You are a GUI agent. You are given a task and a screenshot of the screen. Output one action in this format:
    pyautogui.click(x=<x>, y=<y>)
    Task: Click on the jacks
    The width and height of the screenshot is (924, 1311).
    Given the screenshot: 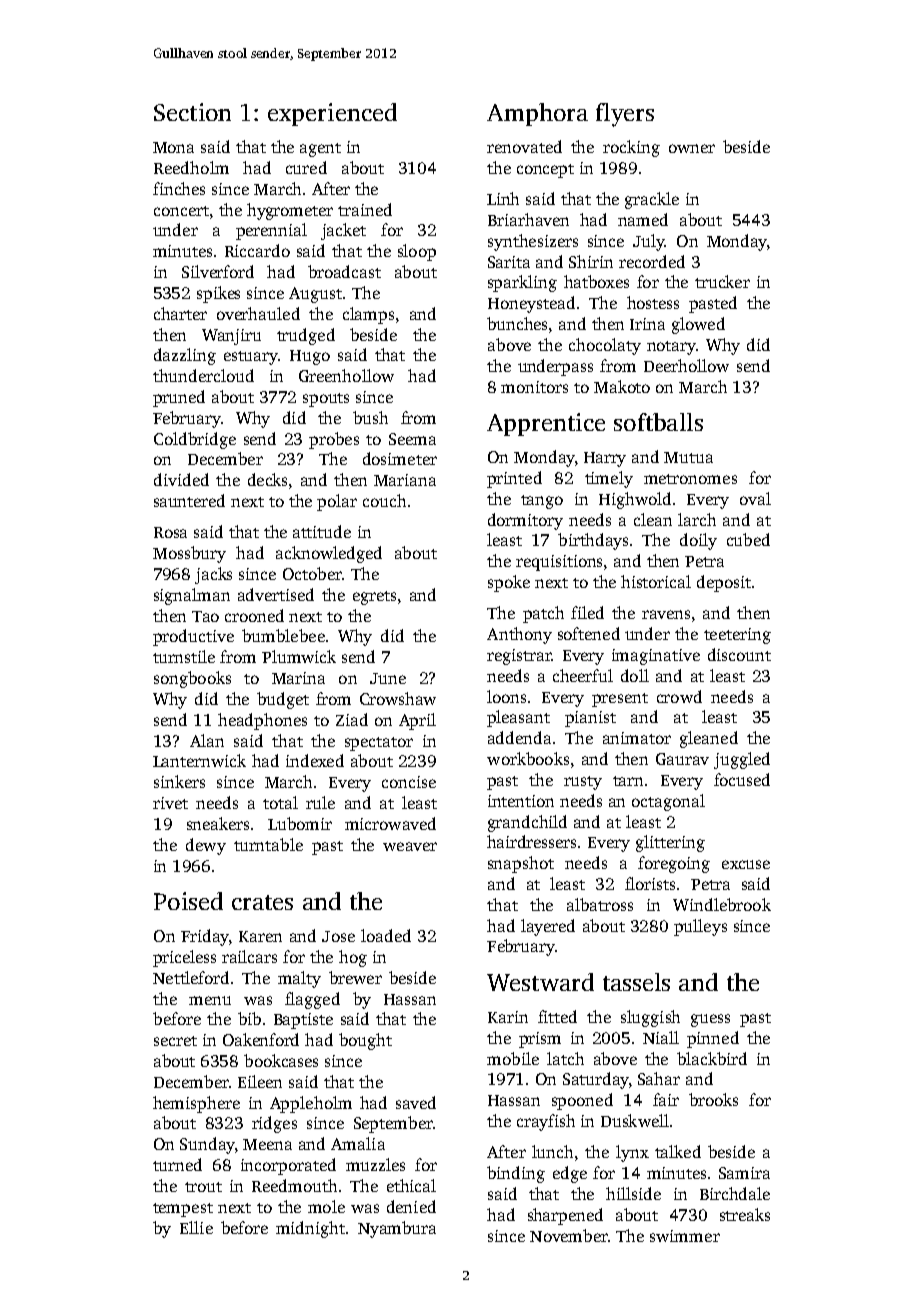 What is the action you would take?
    pyautogui.click(x=213, y=575)
